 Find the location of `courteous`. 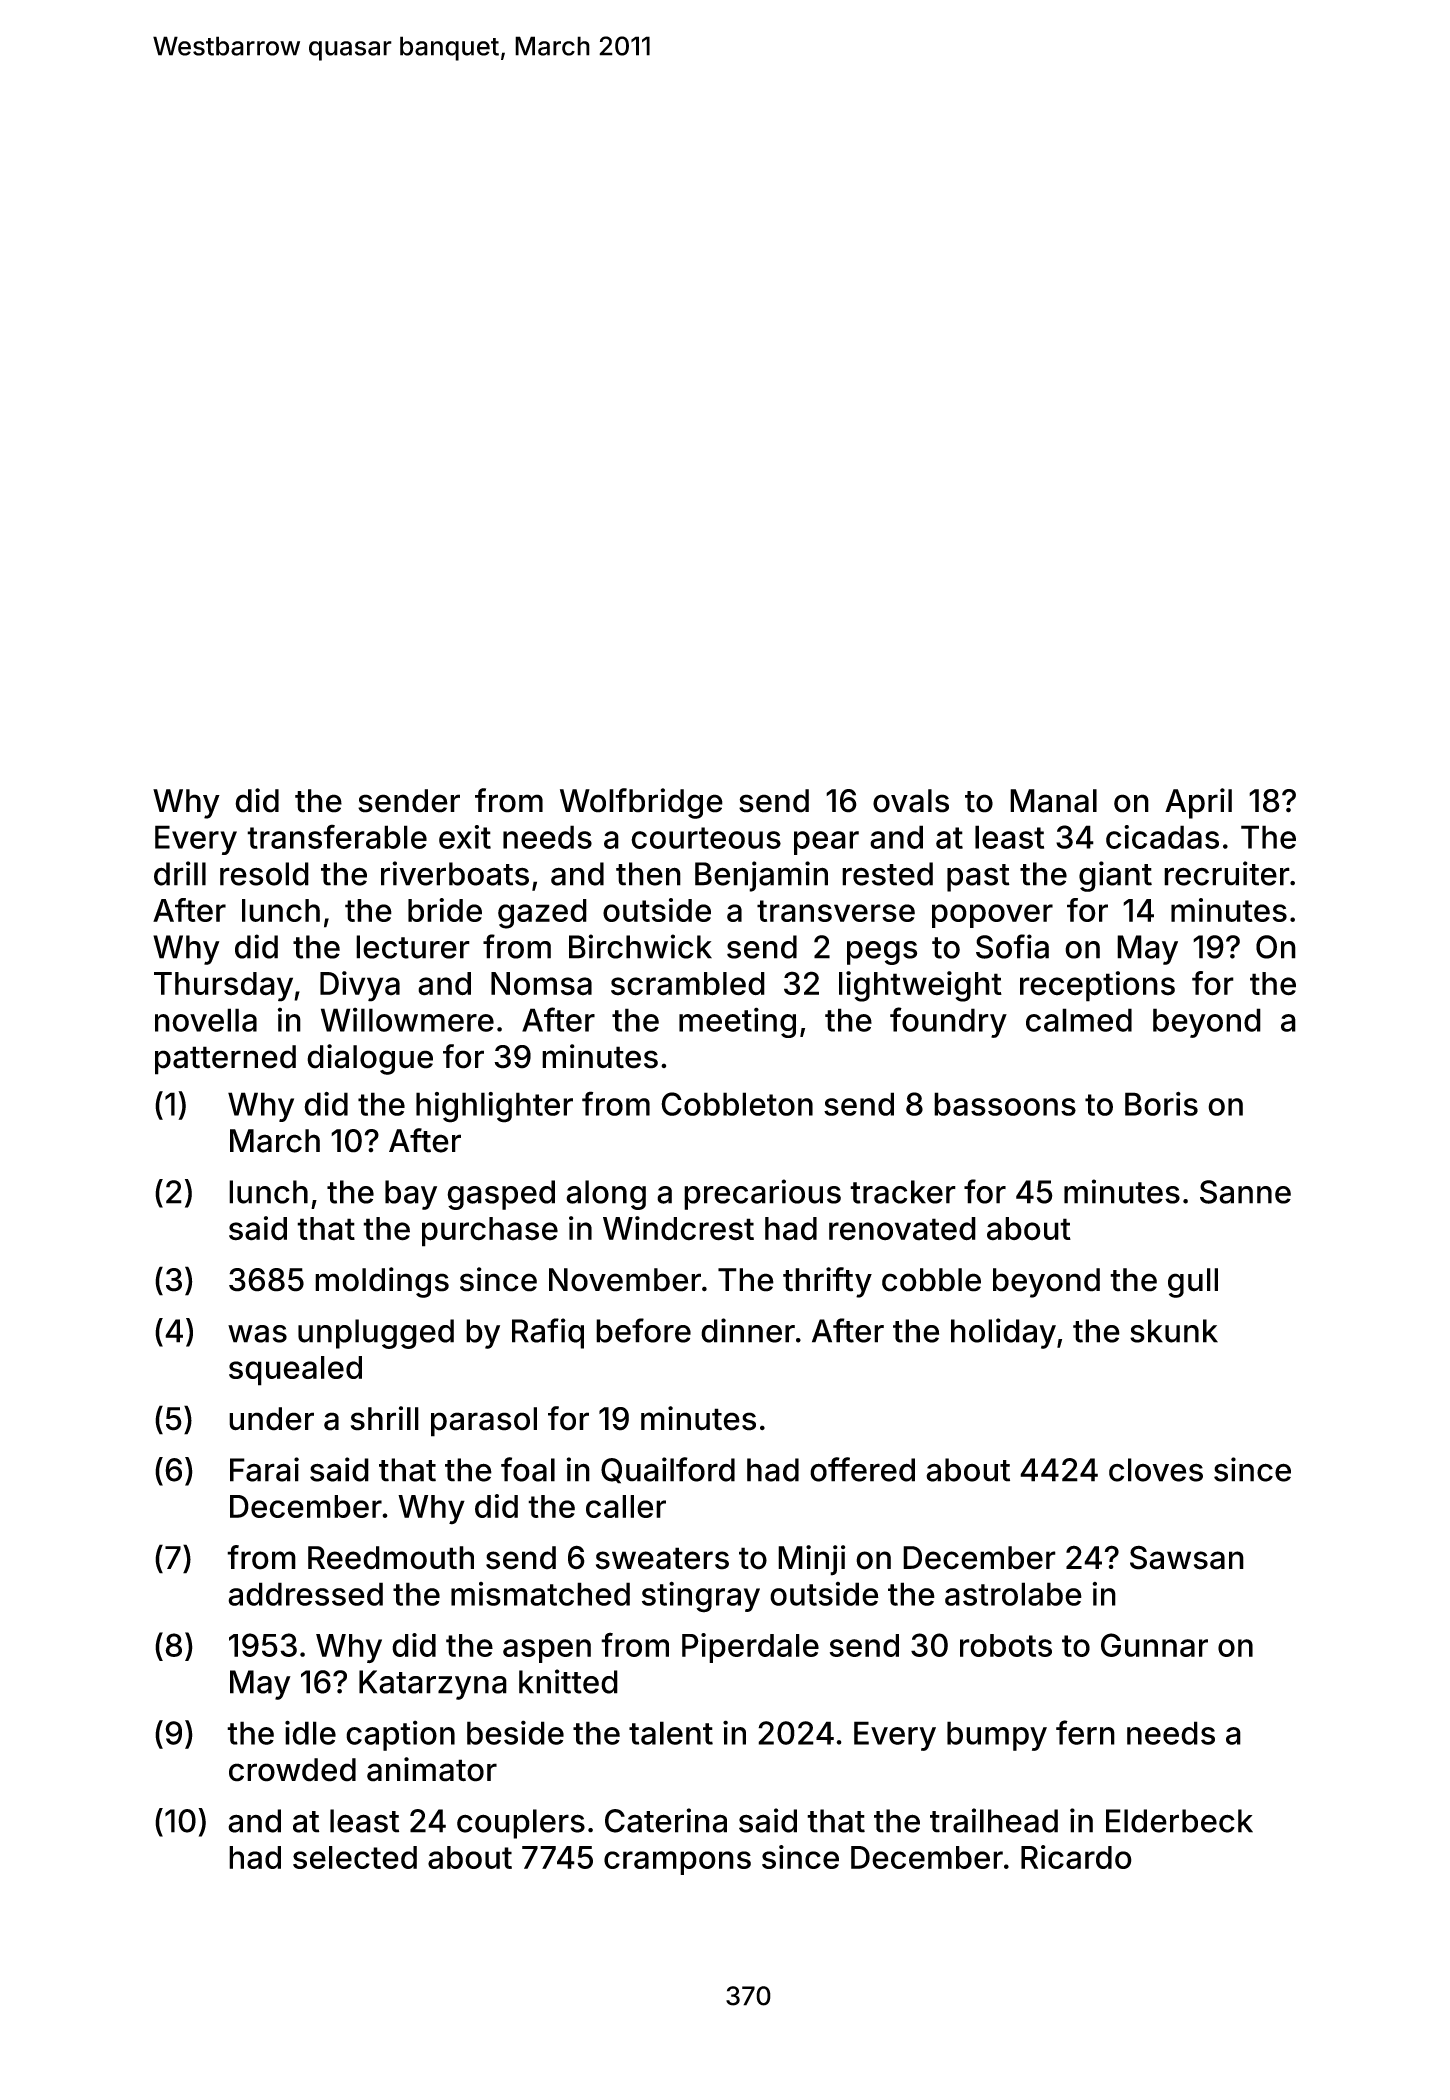

courteous is located at coordinates (706, 838).
